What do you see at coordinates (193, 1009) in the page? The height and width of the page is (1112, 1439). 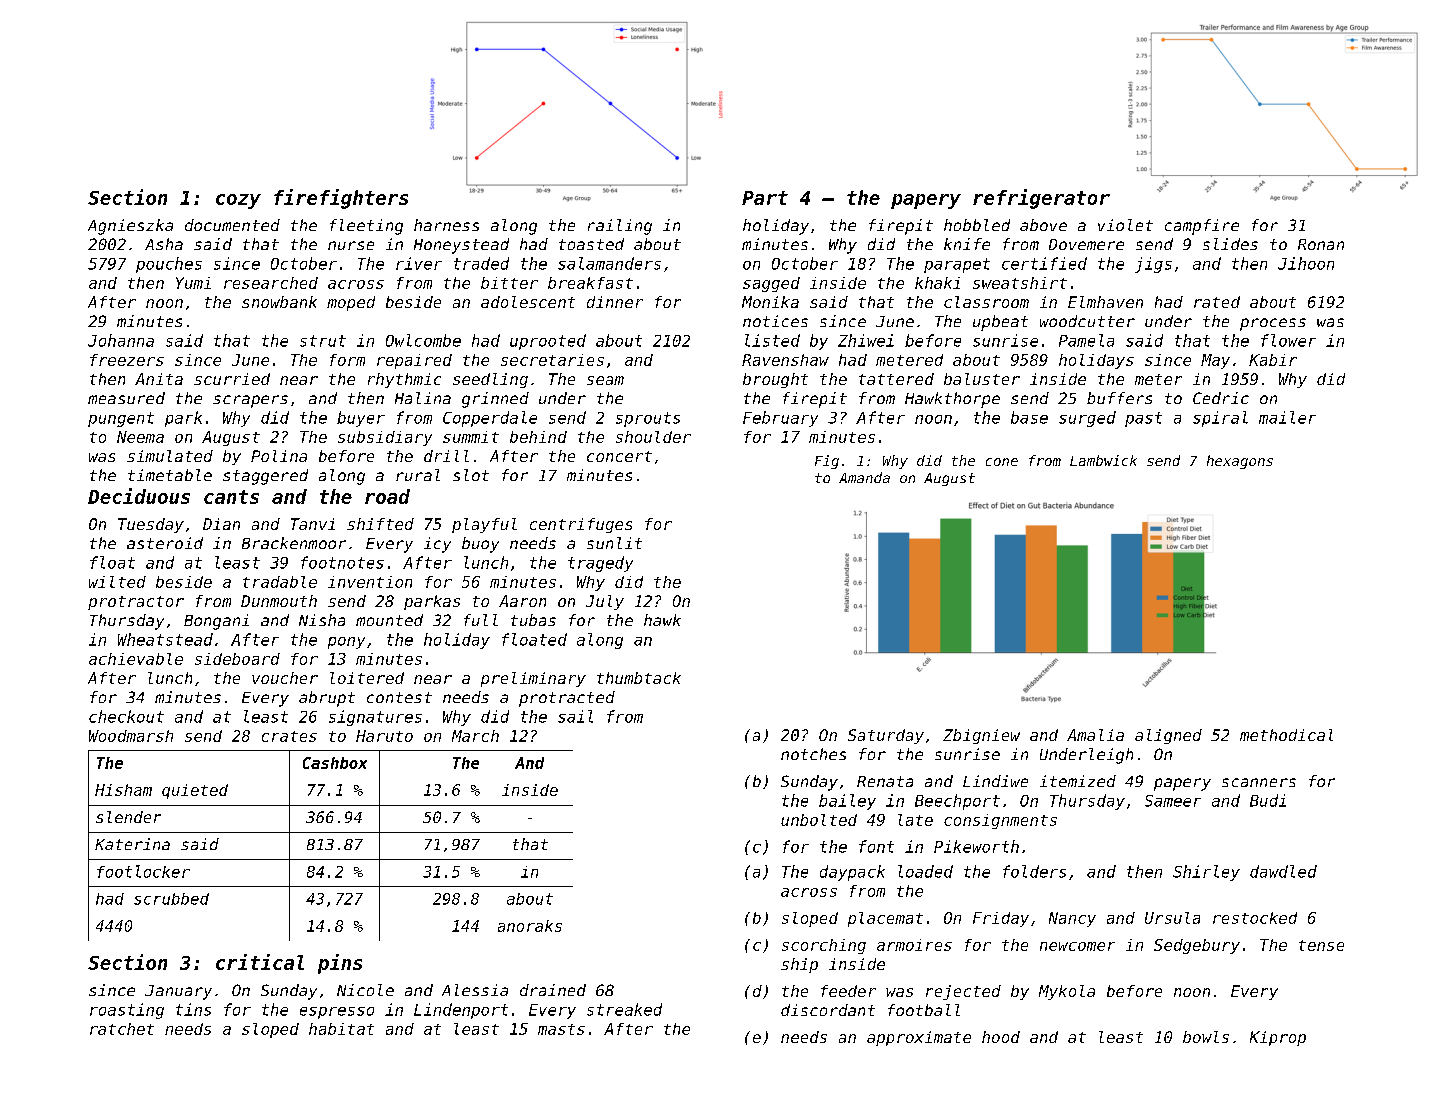 I see `tins` at bounding box center [193, 1009].
